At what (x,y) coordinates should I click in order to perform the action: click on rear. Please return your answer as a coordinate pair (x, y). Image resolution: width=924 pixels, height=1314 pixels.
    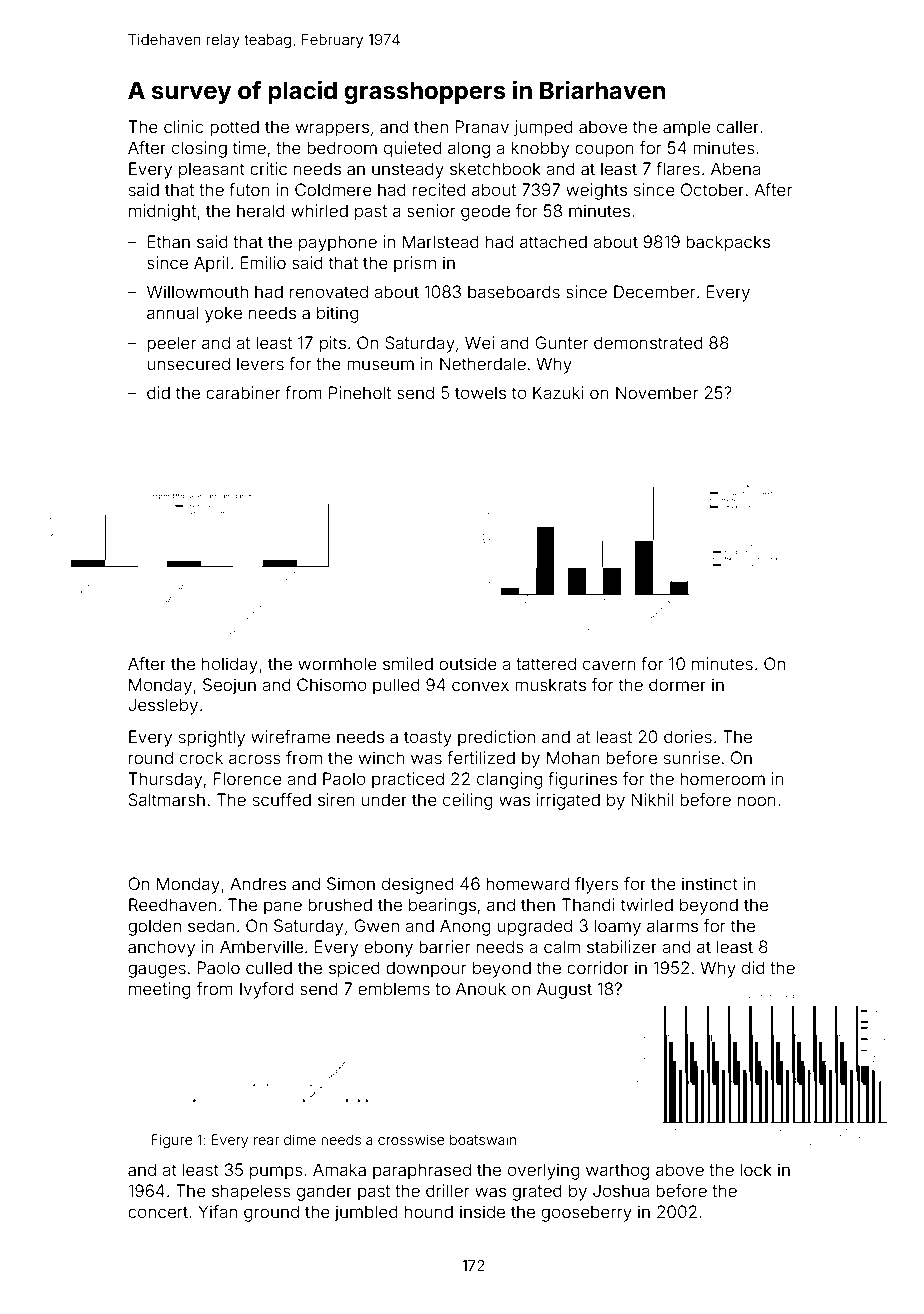
    Looking at the image, I should click on (266, 1141).
